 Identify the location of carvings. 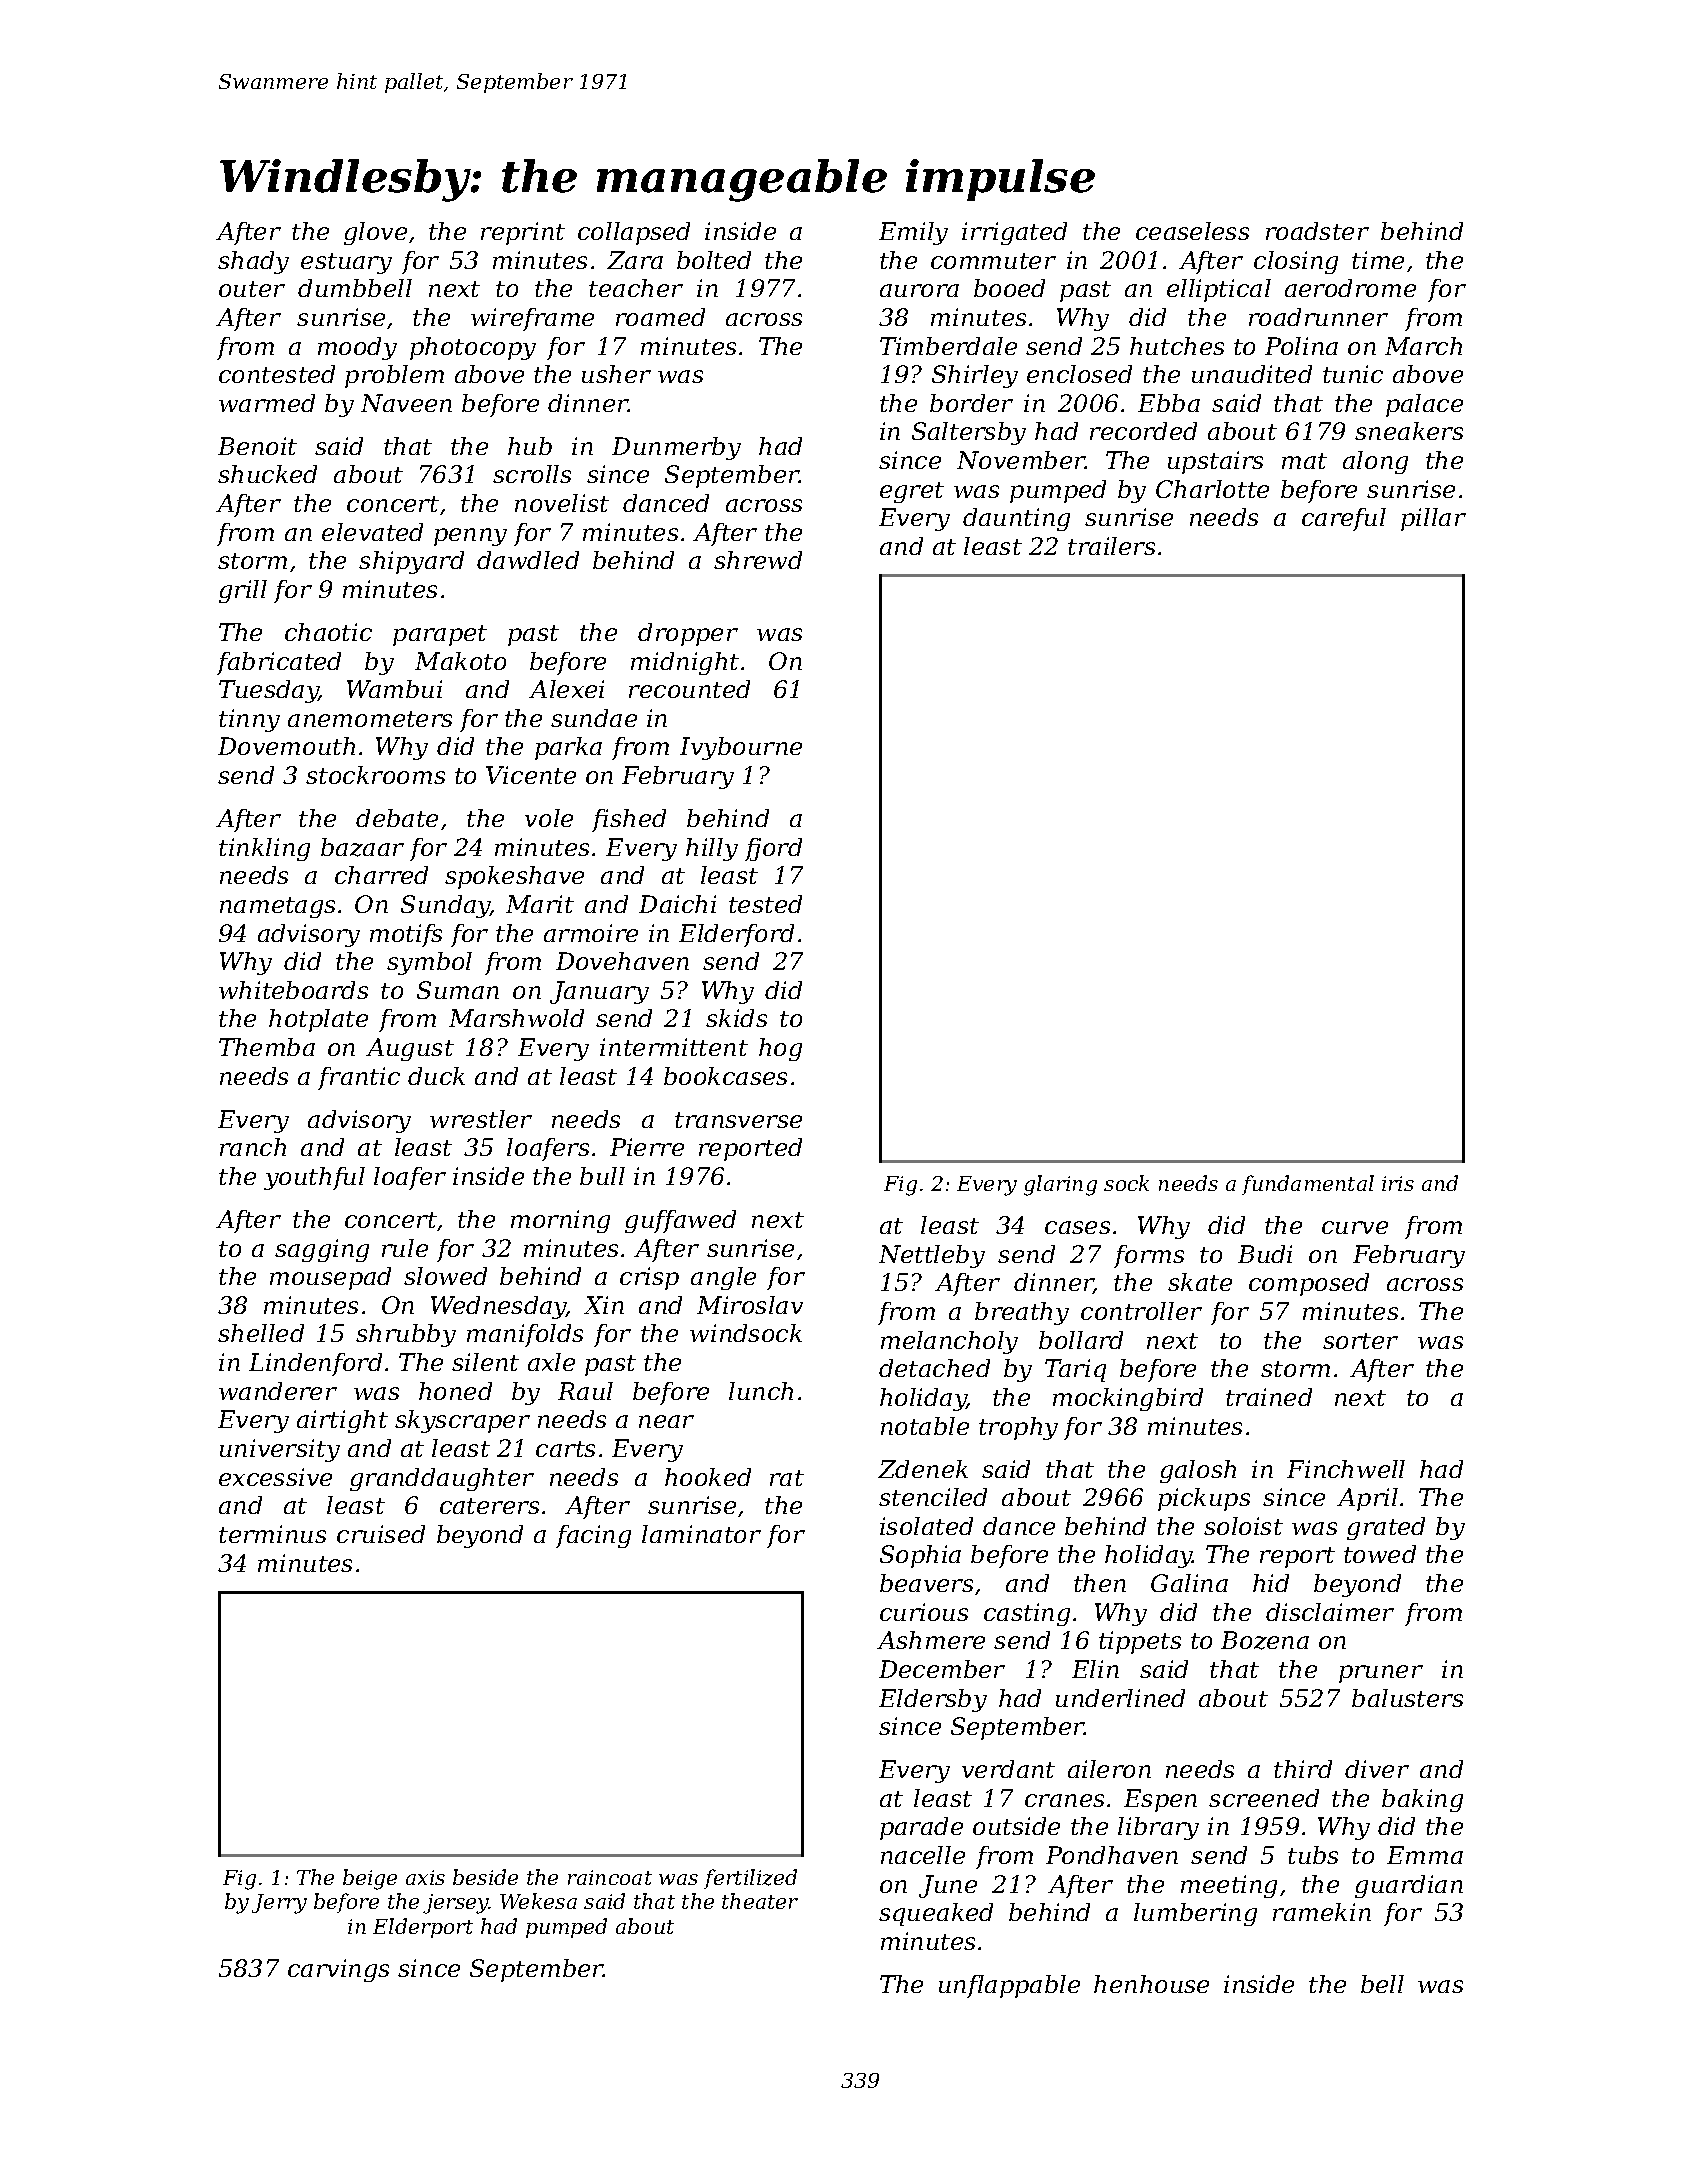
(338, 1970).
